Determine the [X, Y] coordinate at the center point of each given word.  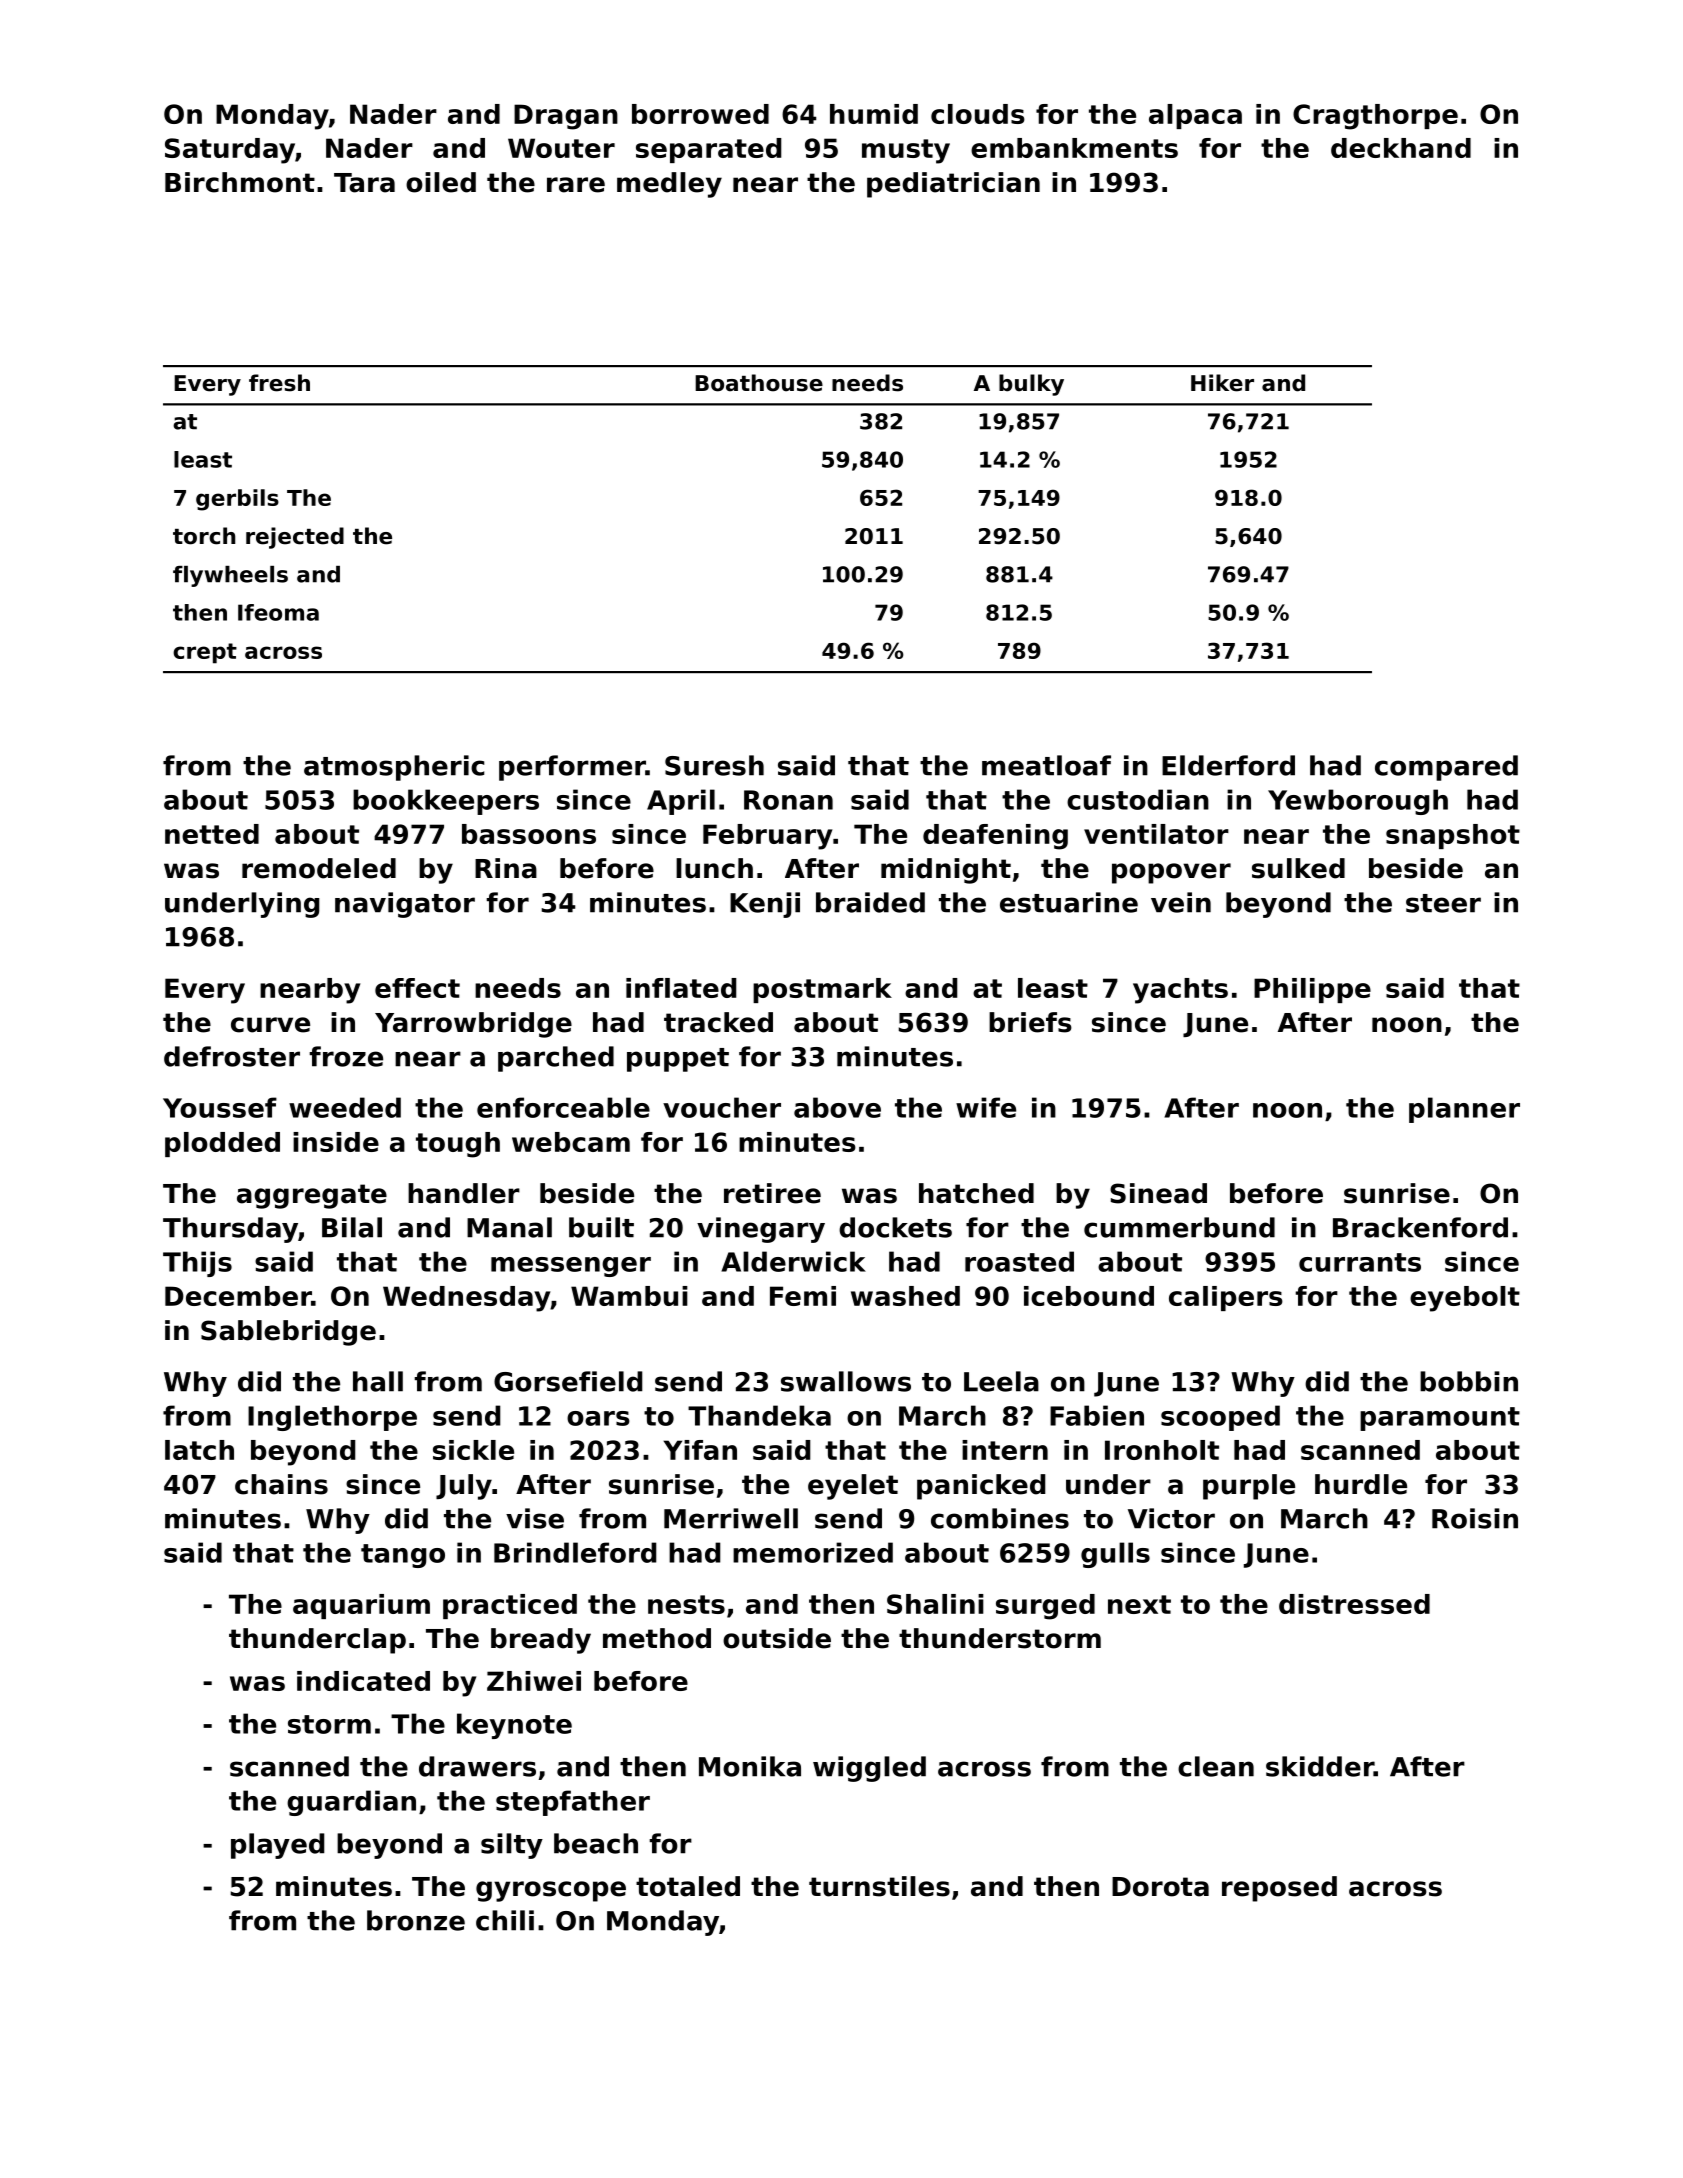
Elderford [1228, 765]
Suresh [714, 765]
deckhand [1401, 148]
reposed [1279, 1889]
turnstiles [879, 1886]
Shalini [935, 1604]
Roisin [1475, 1518]
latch [199, 1450]
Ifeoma [278, 612]
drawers [477, 1766]
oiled [441, 182]
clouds [978, 114]
